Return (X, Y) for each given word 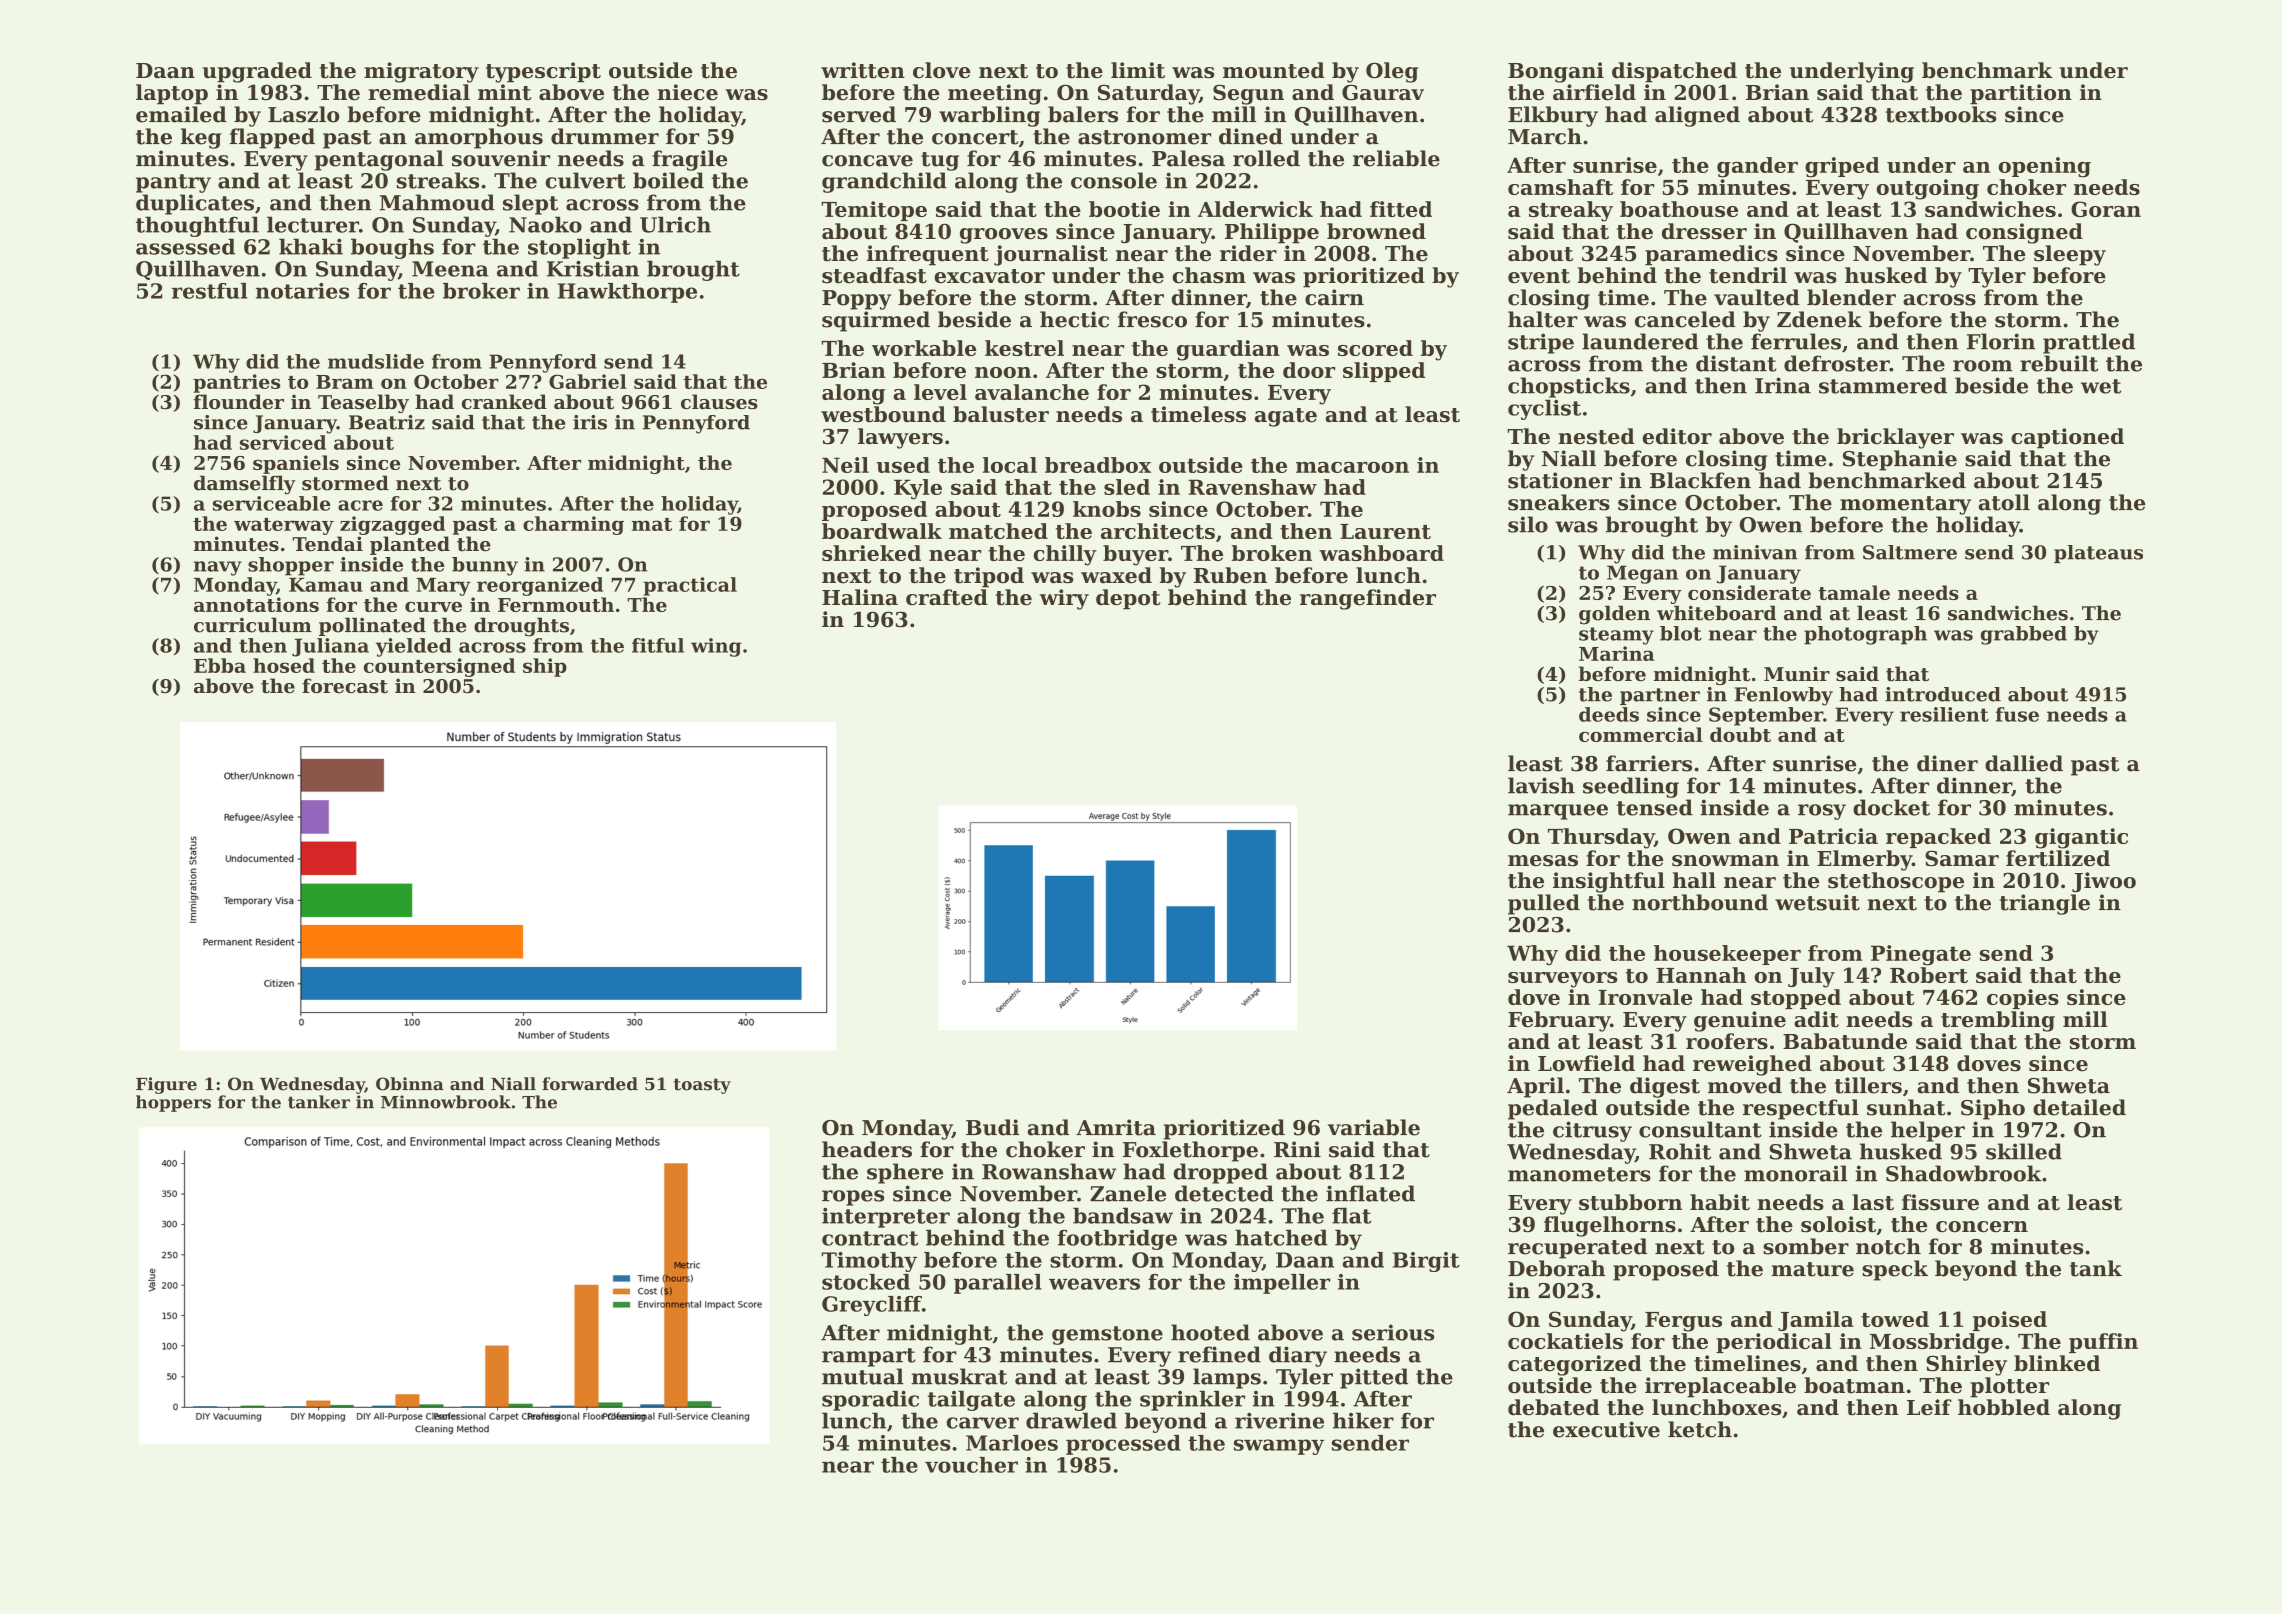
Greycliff (872, 1306)
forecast (345, 686)
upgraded (257, 72)
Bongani (1556, 72)
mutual (863, 1376)
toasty (702, 1086)
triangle (2045, 904)
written (863, 70)
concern (1982, 1227)
